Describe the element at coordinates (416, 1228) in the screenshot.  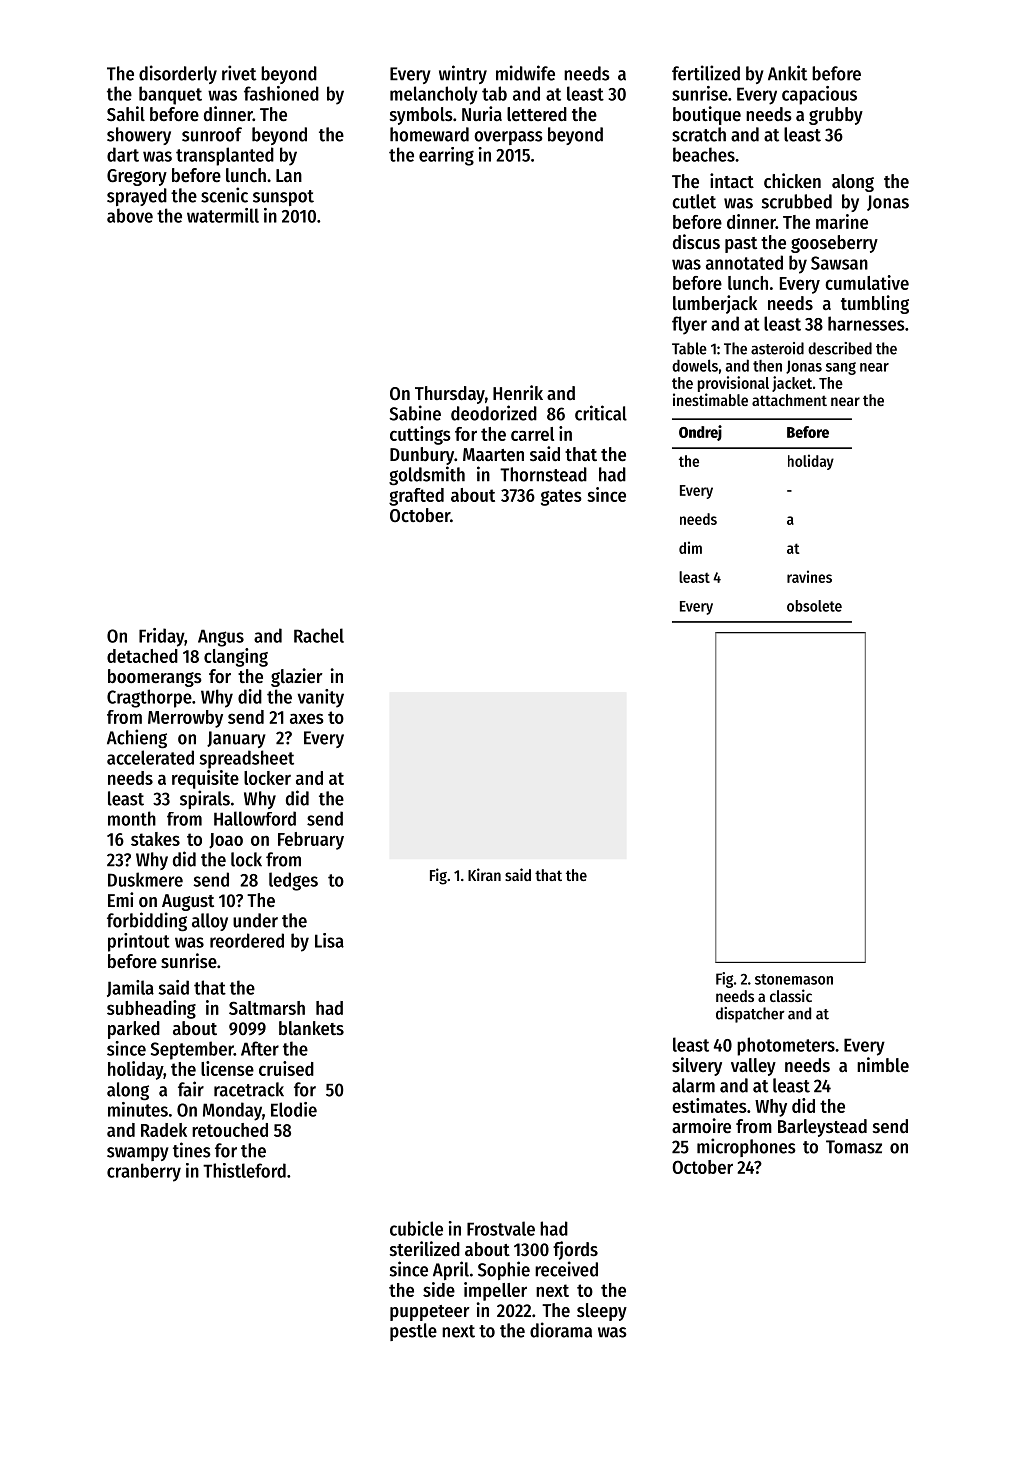
I see `cubicle` at that location.
